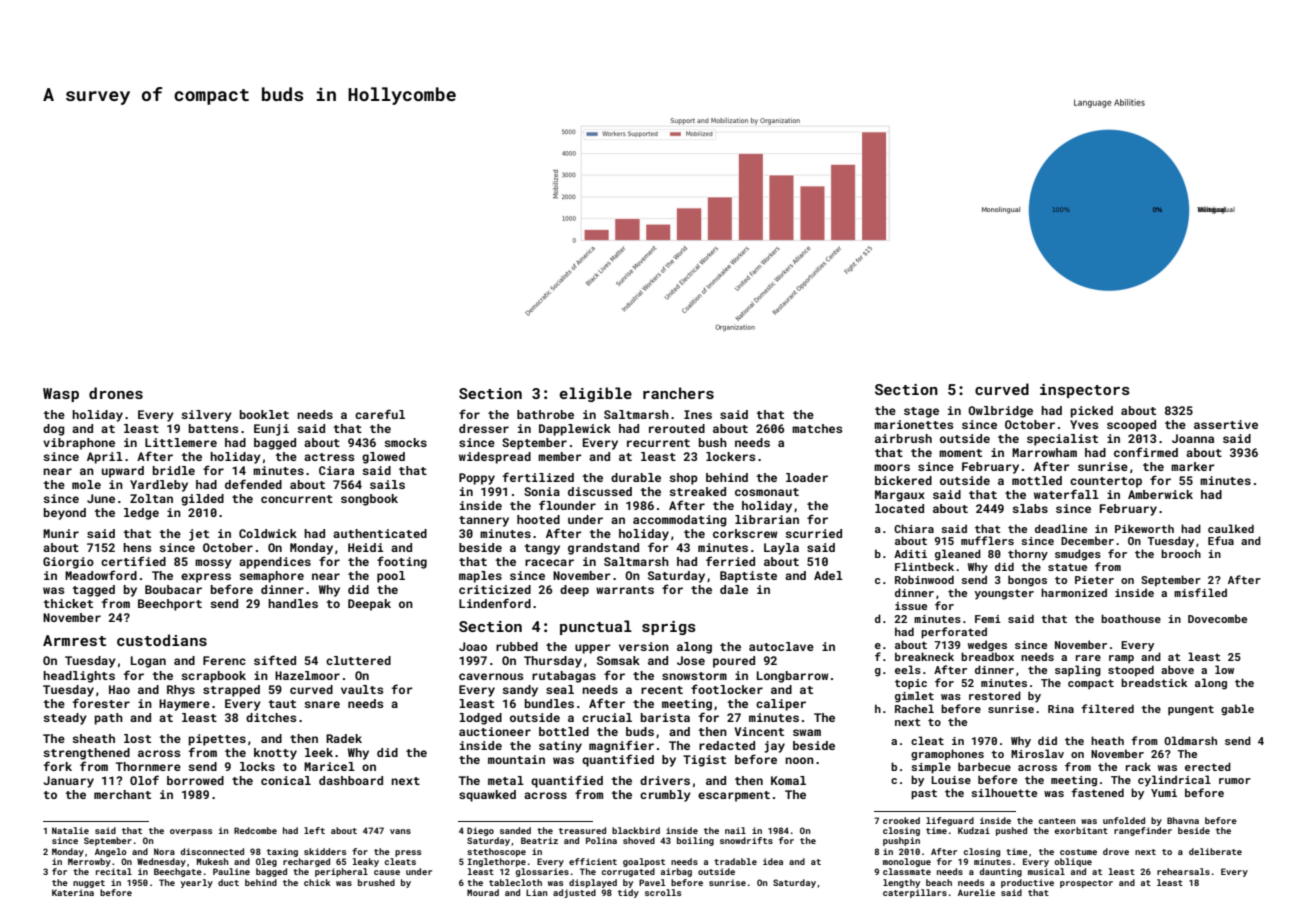 This image has width=1308, height=924. I want to click on fork, so click(57, 766).
